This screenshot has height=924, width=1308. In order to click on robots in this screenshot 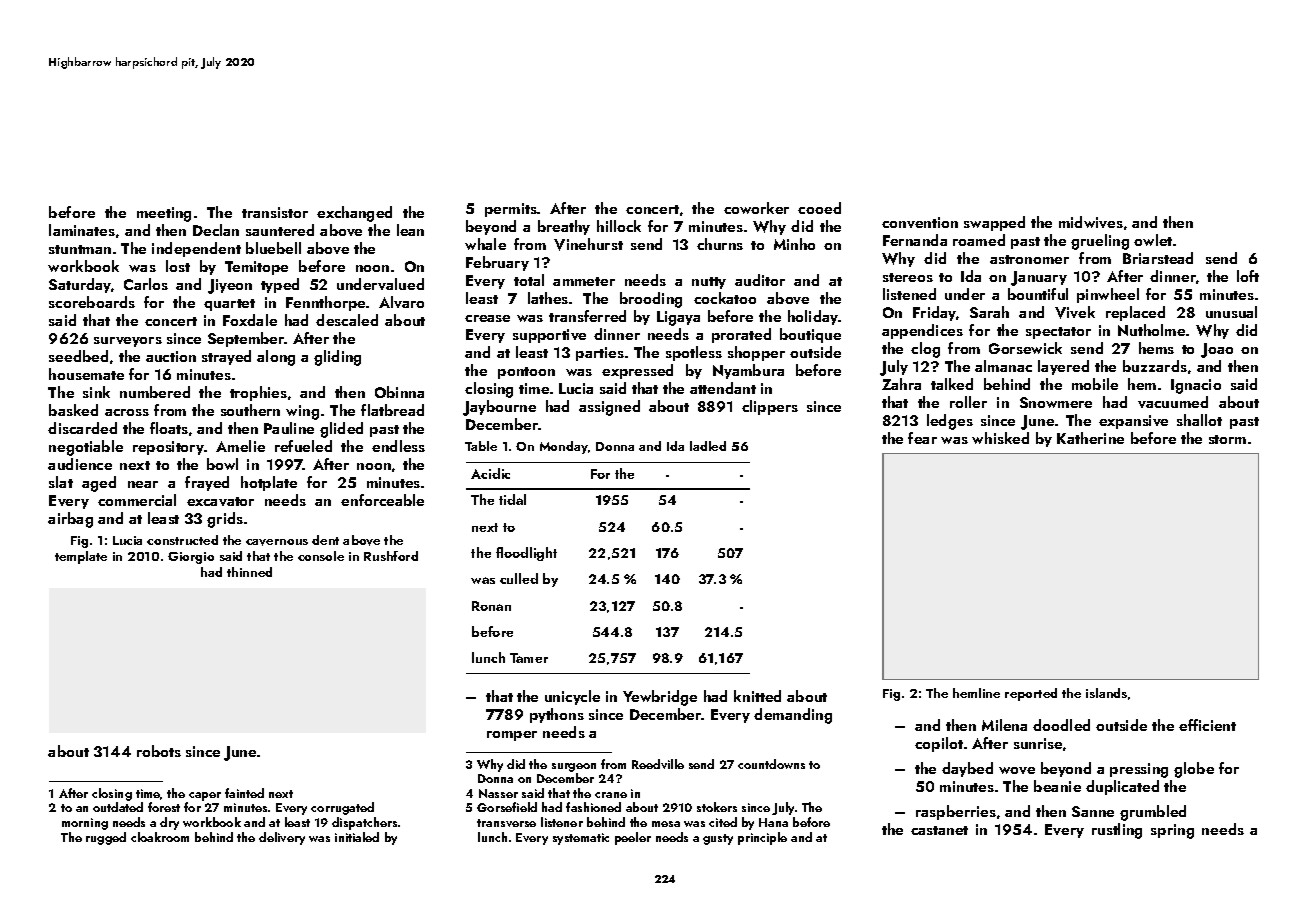, I will do `click(159, 751)`.
